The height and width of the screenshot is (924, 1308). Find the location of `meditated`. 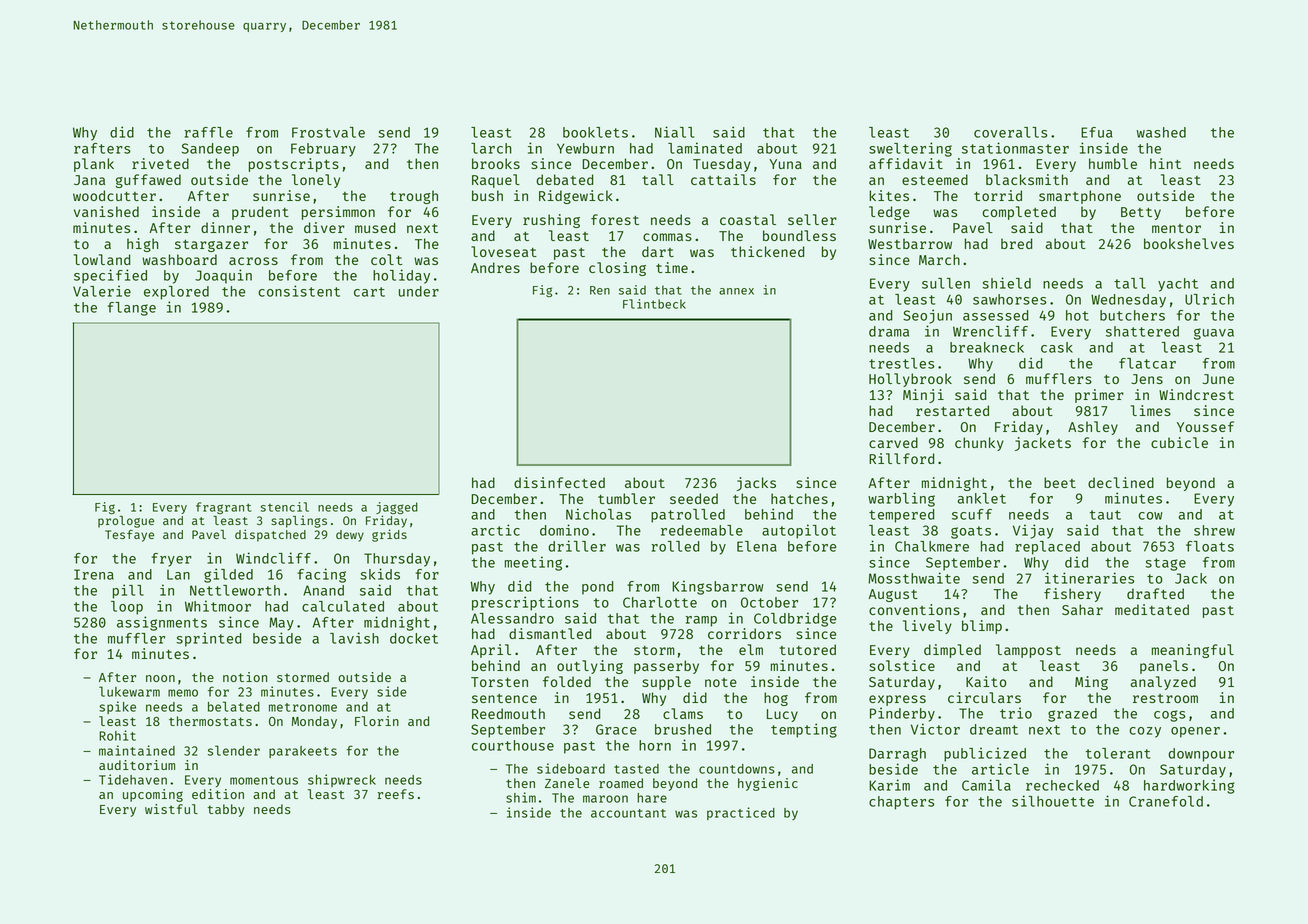

meditated is located at coordinates (1152, 609).
